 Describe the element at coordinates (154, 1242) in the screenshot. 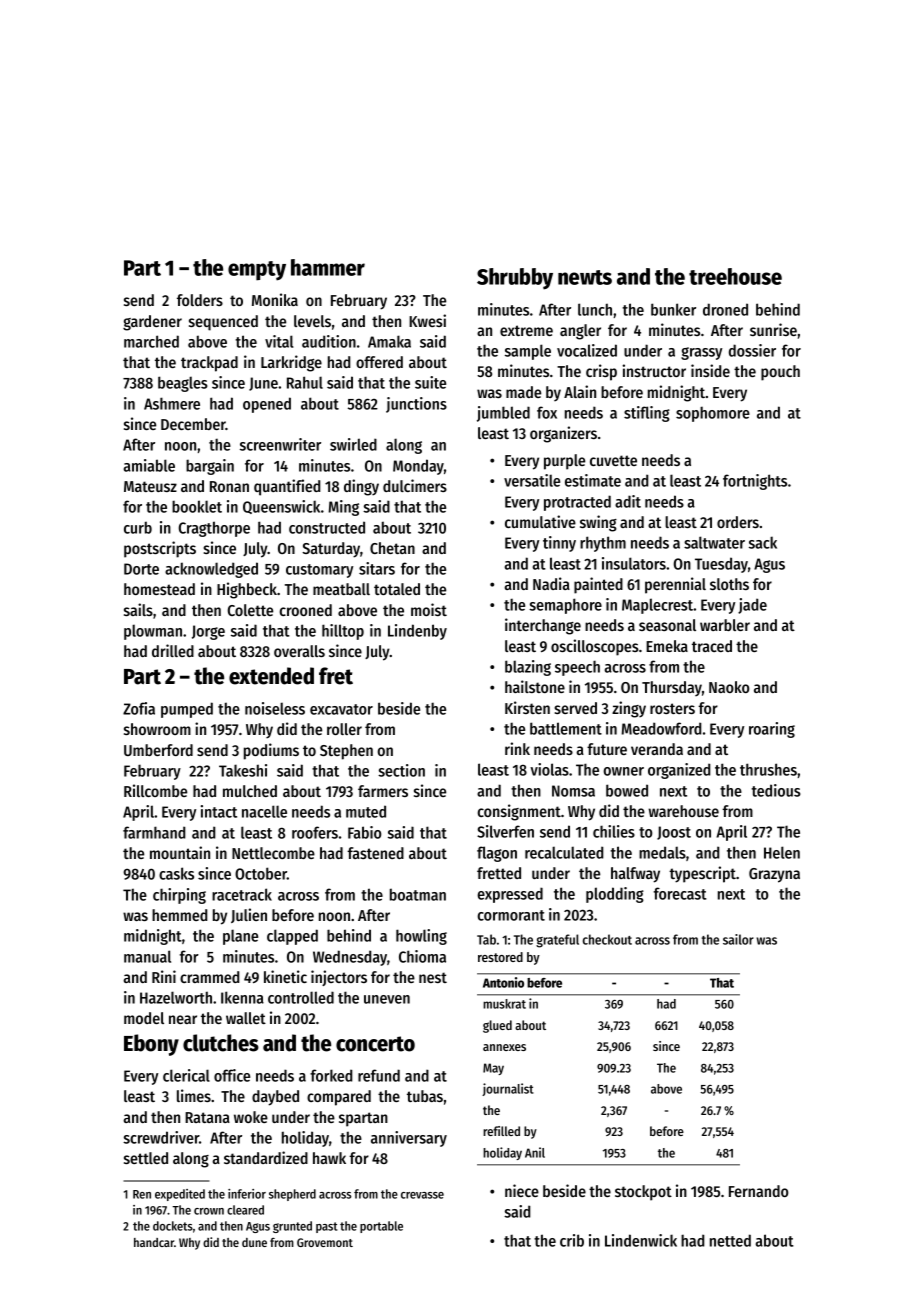

I see `handcar` at that location.
